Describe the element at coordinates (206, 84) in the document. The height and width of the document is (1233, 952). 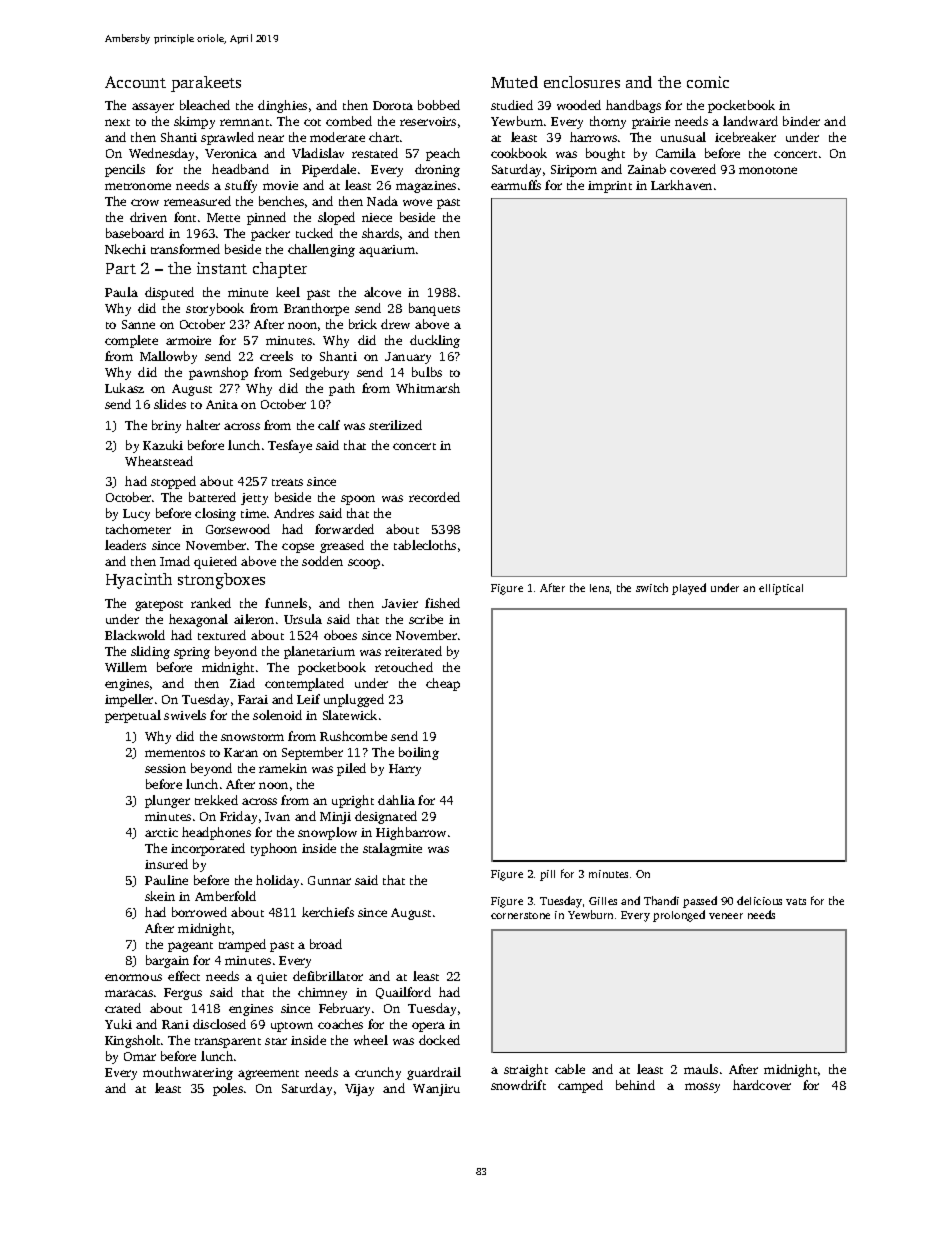
I see `parakeets` at that location.
